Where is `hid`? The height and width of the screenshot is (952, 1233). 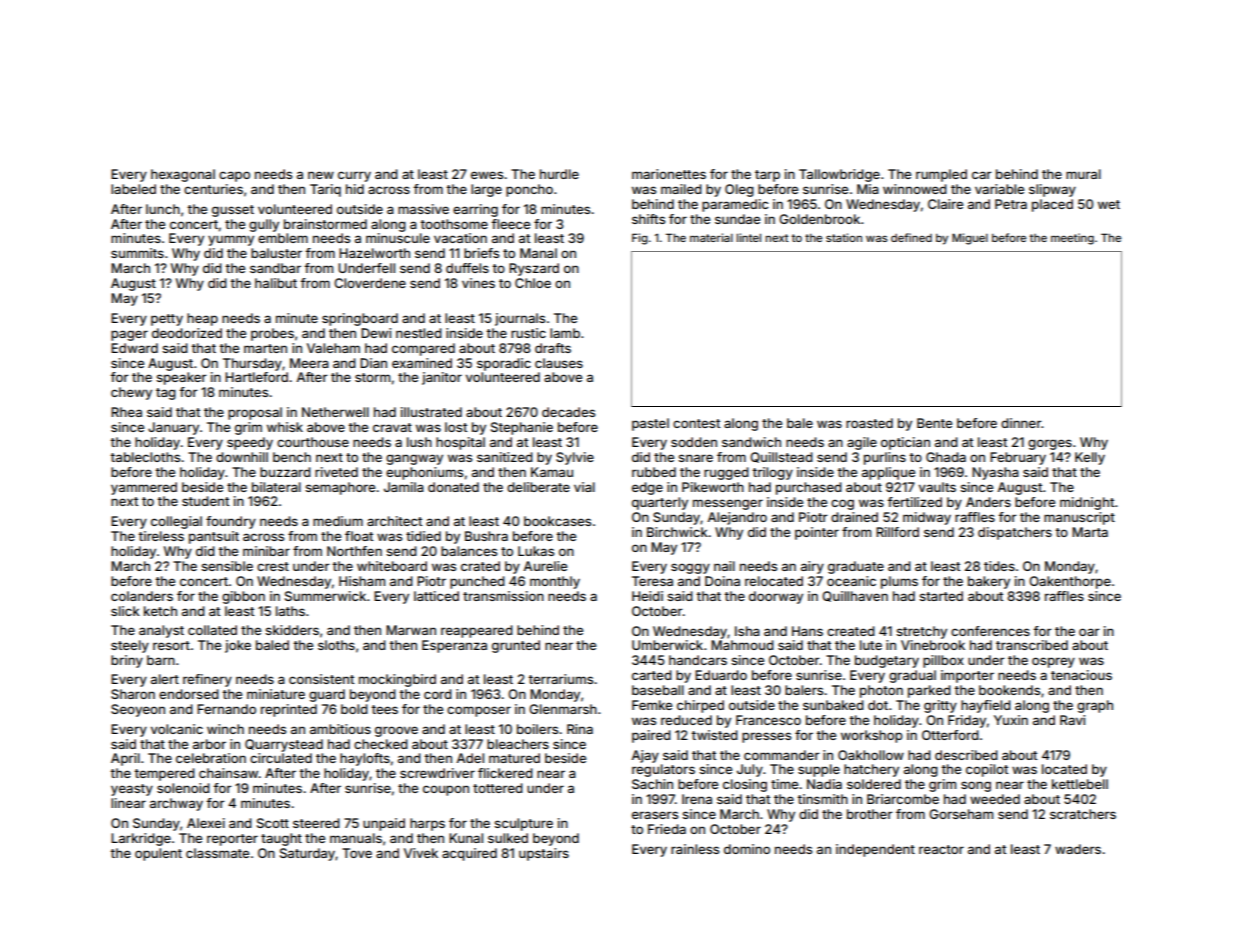 hid is located at coordinates (355, 189).
